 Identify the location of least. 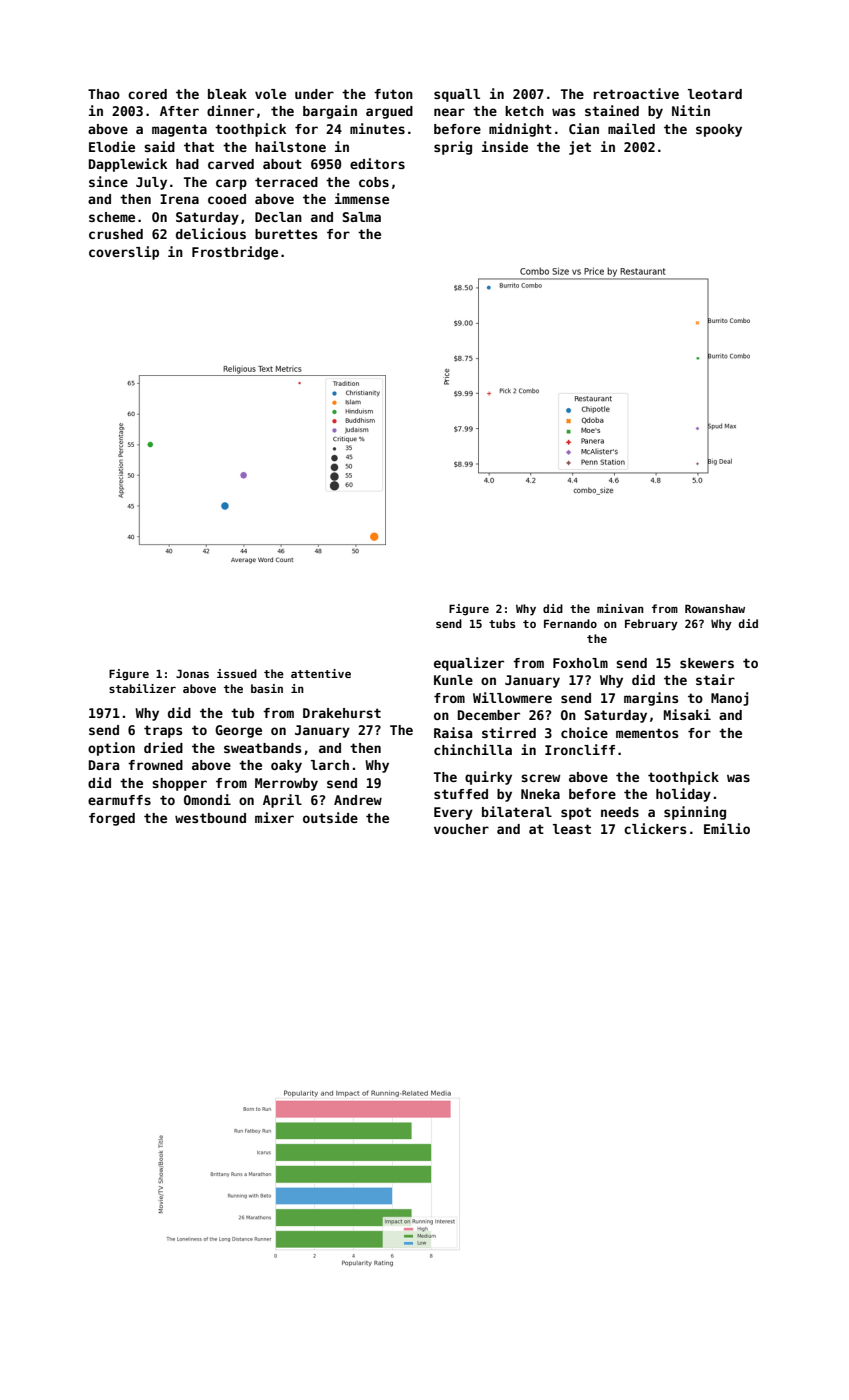
(572, 829).
